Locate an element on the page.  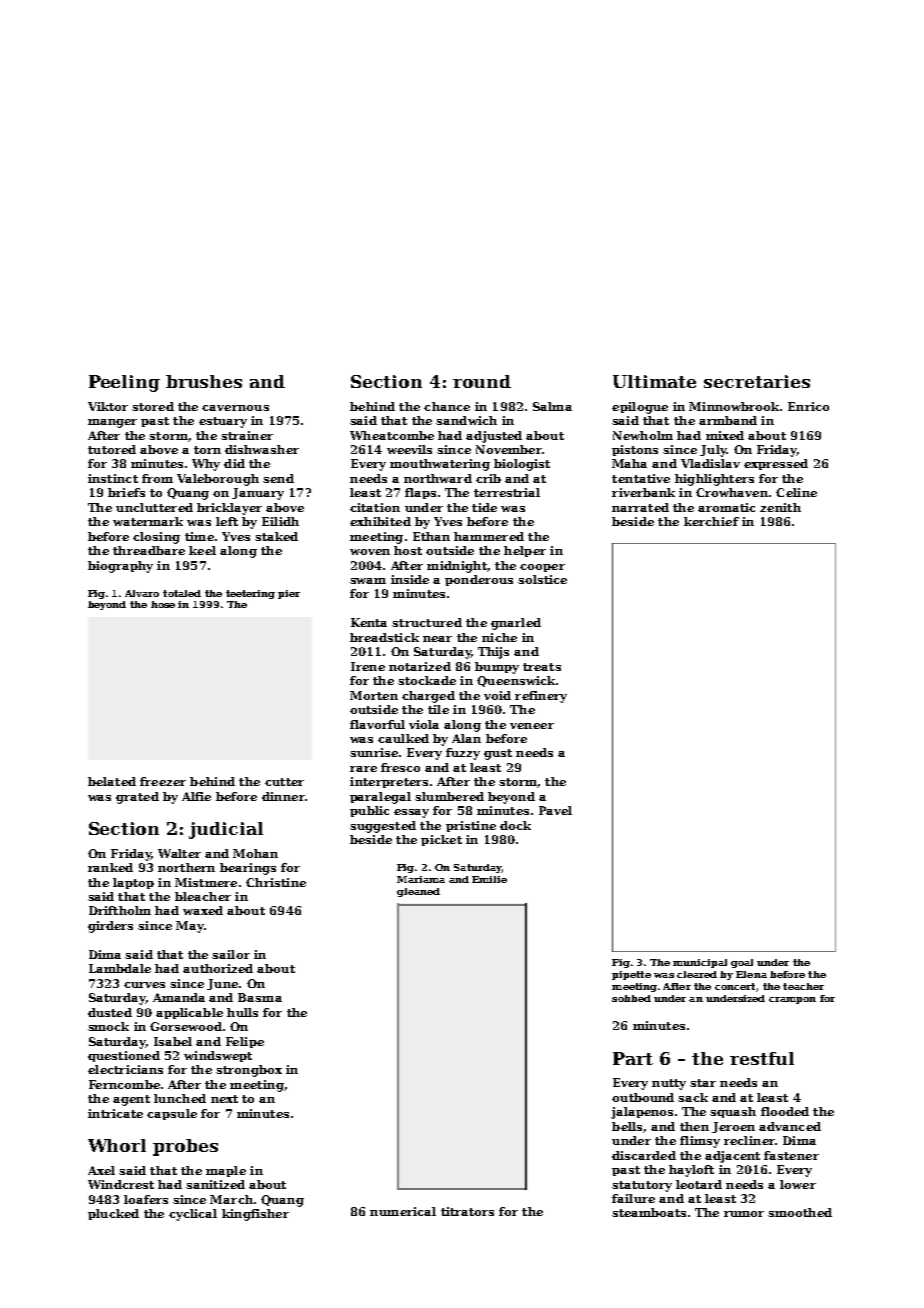
numerical is located at coordinates (403, 1211).
